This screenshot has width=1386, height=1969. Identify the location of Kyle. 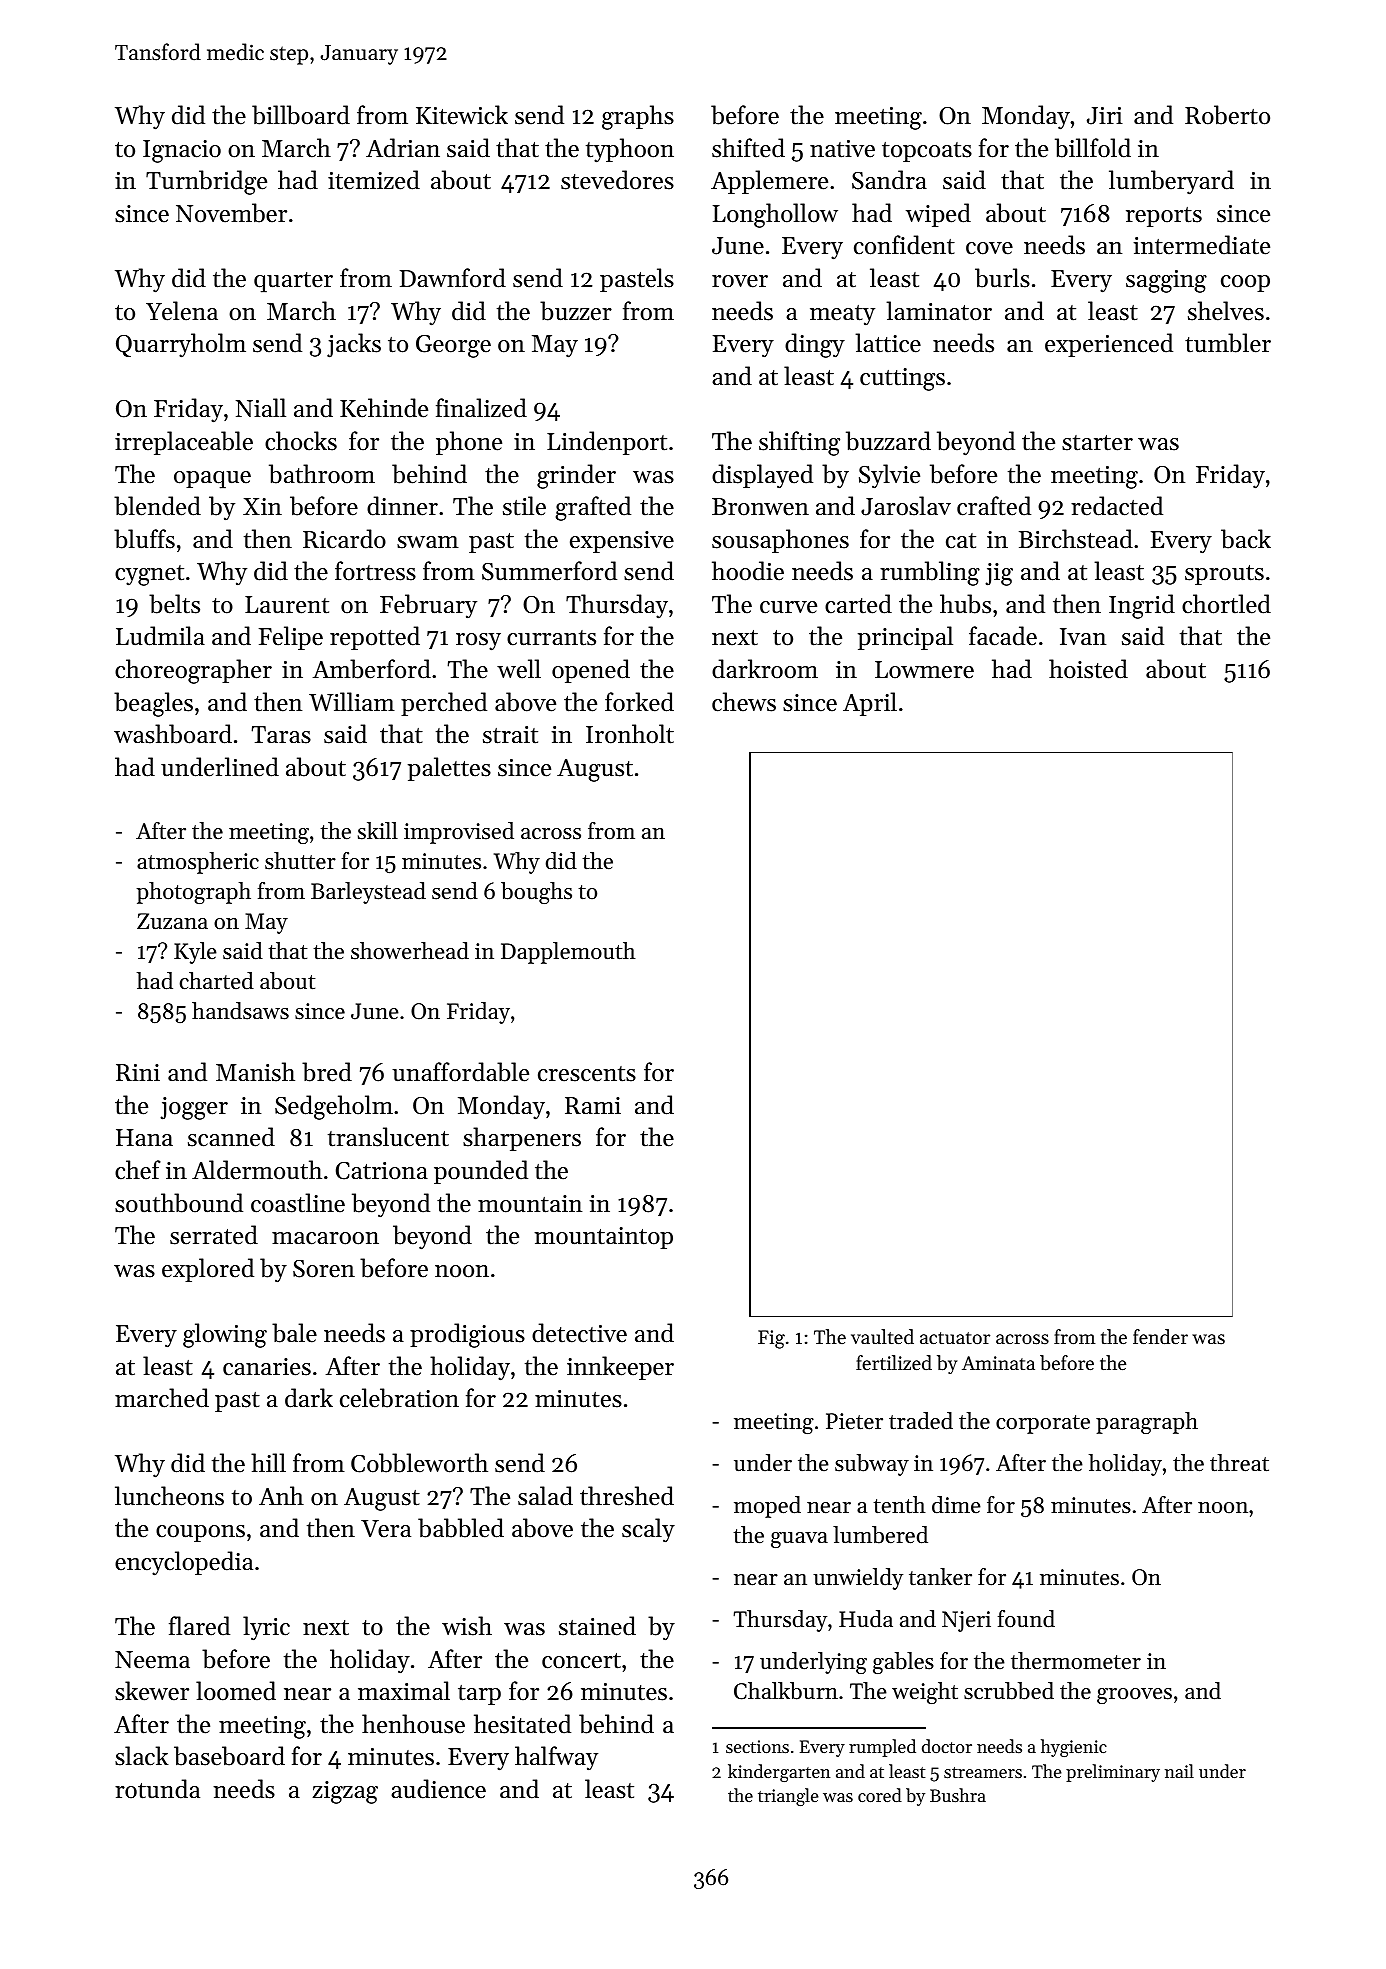
(195, 953).
